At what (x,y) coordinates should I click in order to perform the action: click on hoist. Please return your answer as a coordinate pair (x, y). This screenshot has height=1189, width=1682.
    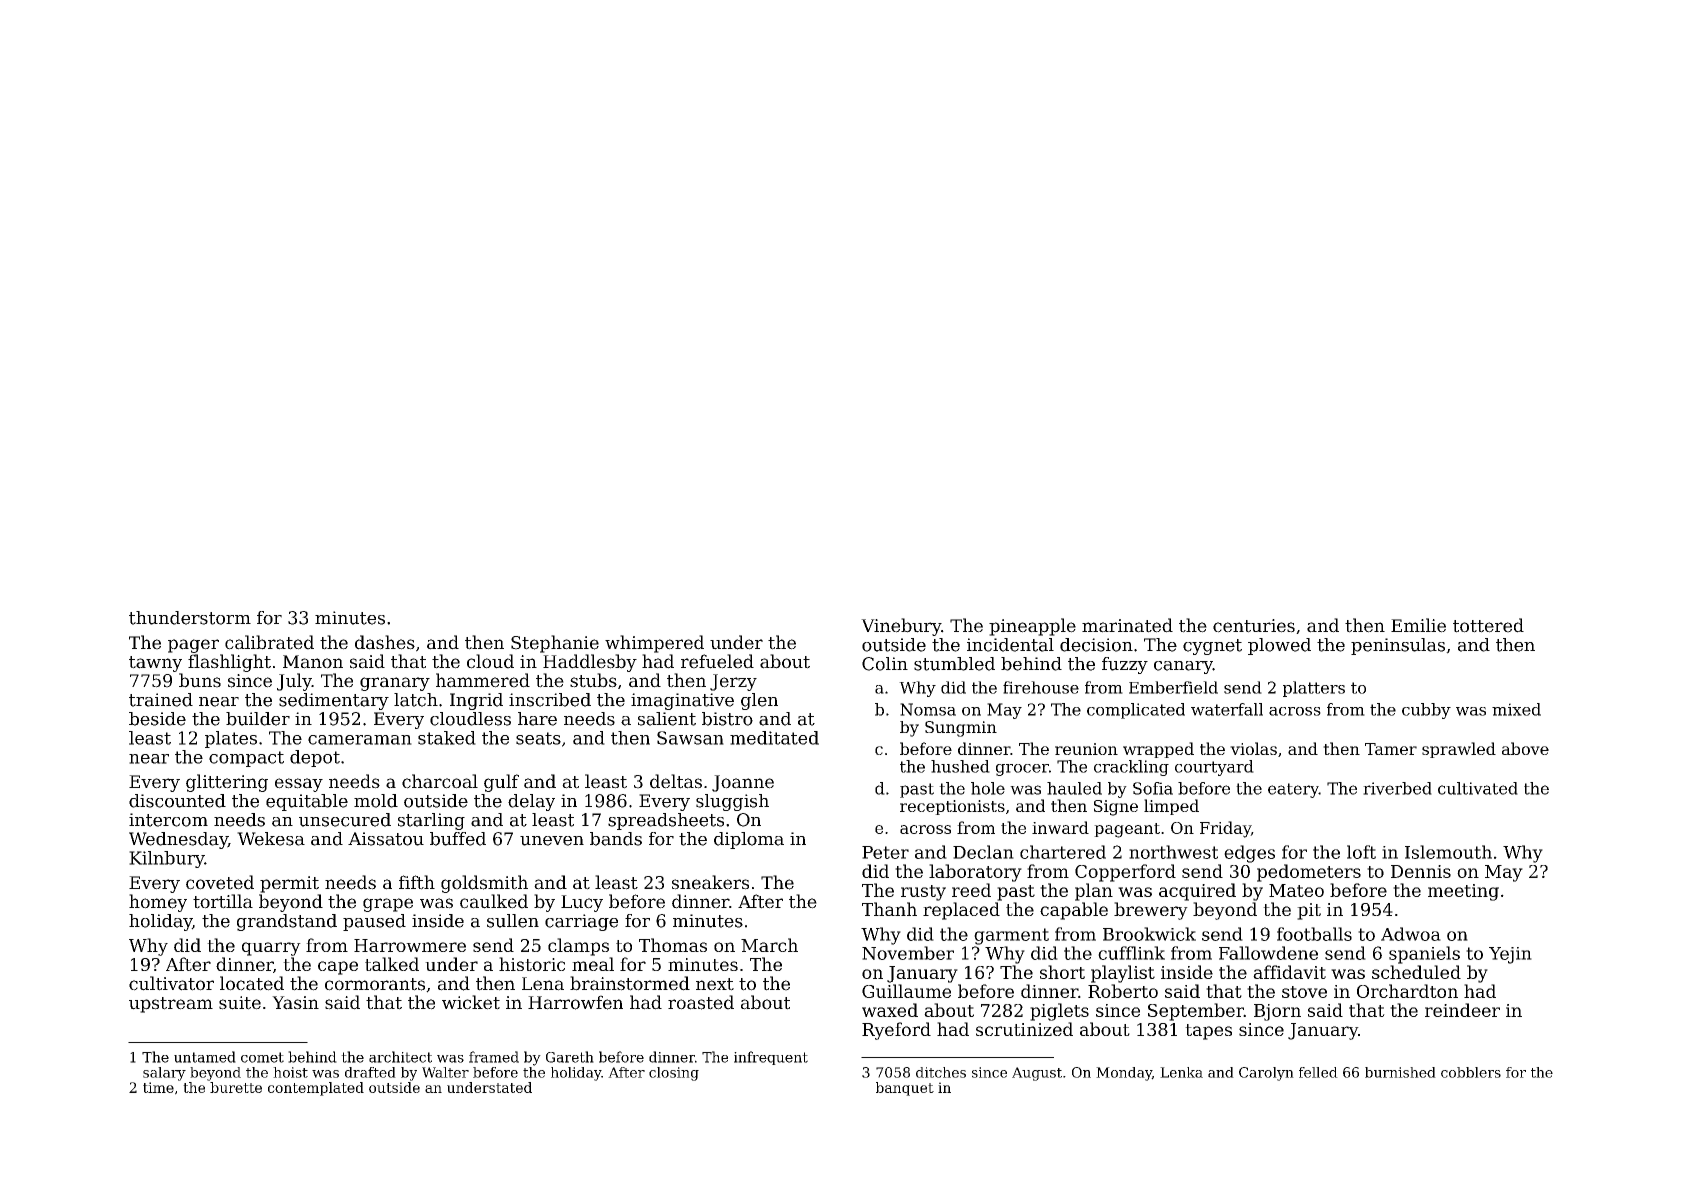
    Looking at the image, I should click on (290, 1072).
